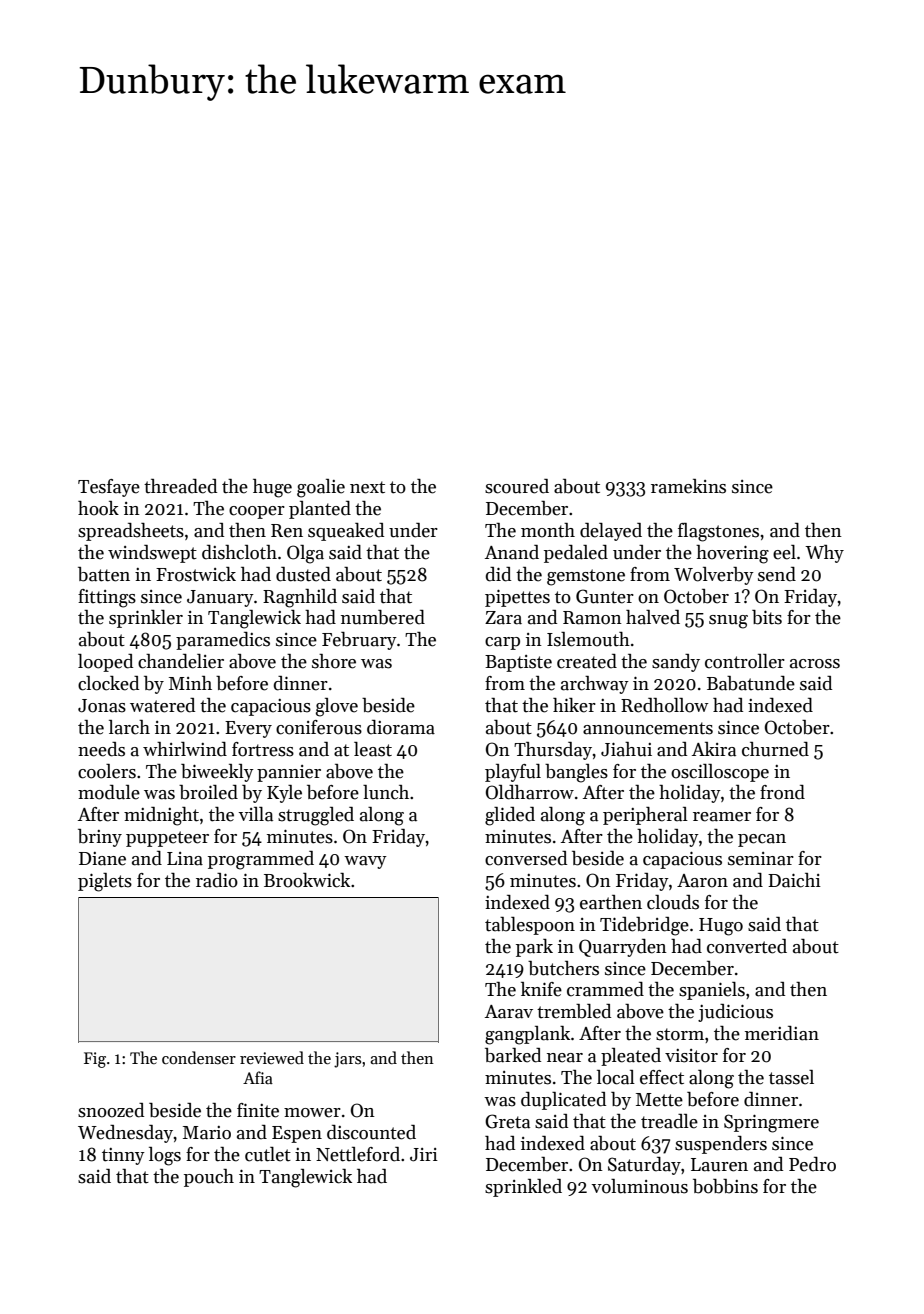 The width and height of the page is (924, 1314). Describe the element at coordinates (587, 661) in the page. I see `created` at that location.
